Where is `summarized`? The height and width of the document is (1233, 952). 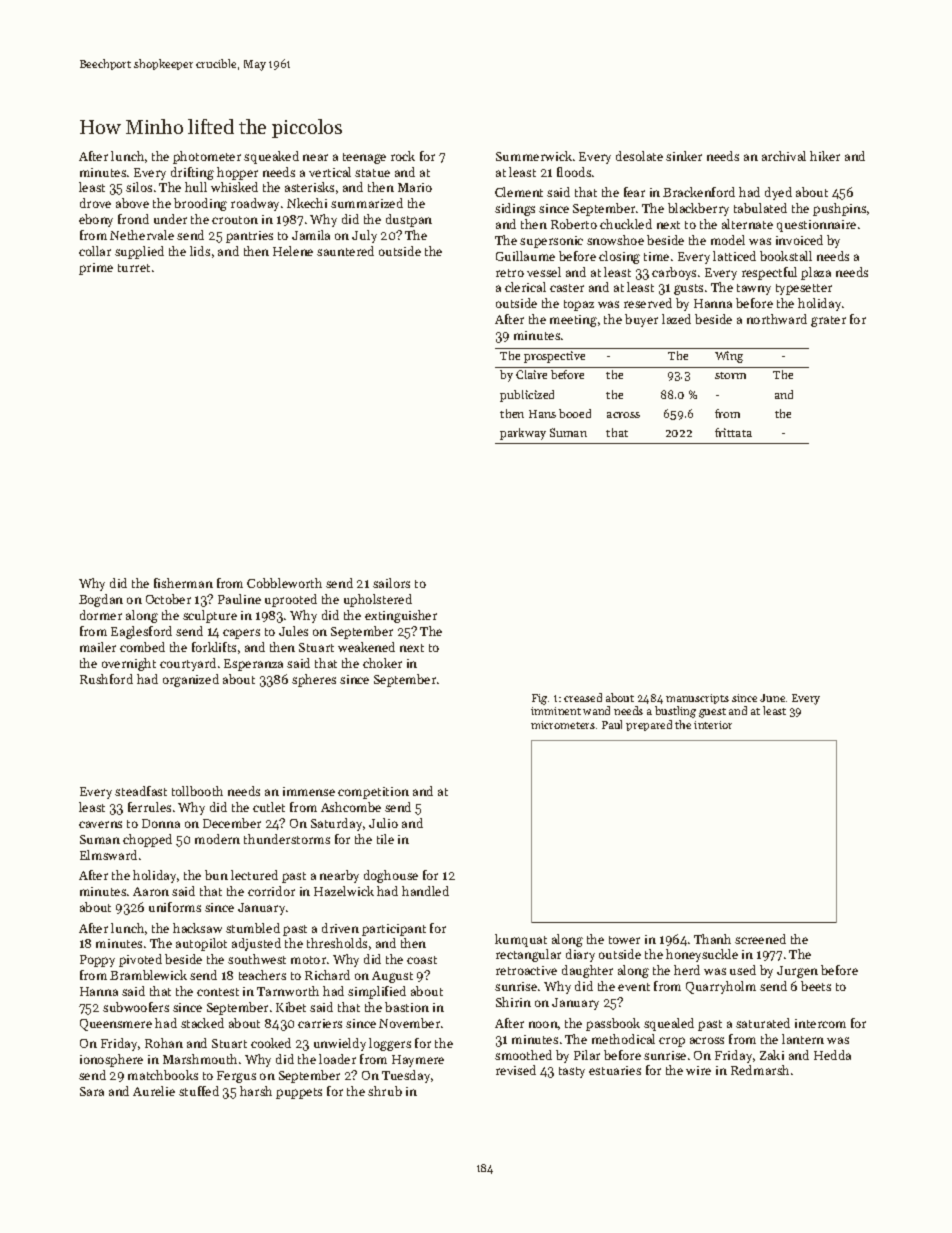
summarized is located at coordinates (367, 203).
